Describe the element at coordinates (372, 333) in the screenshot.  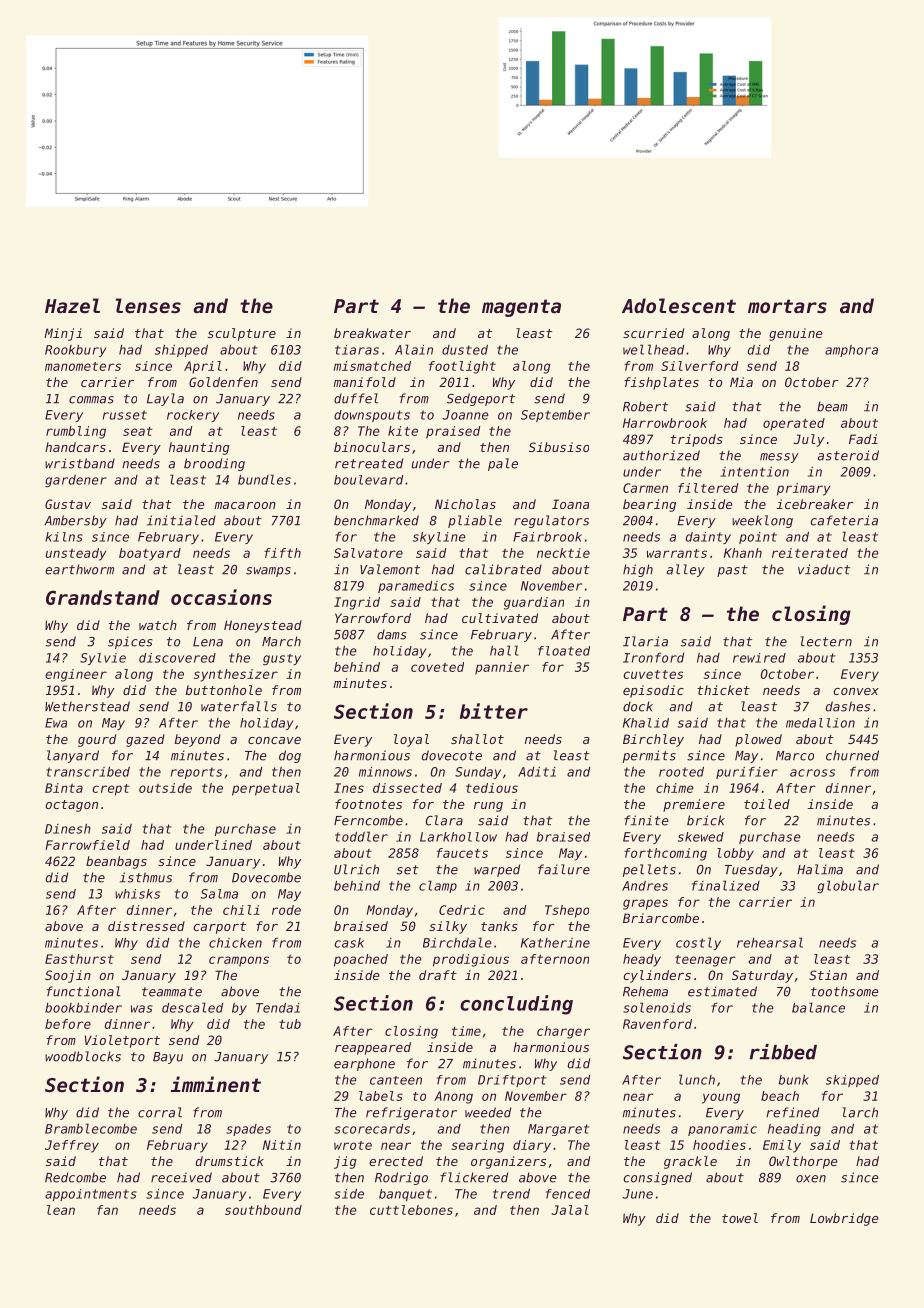
I see `breakwater` at that location.
